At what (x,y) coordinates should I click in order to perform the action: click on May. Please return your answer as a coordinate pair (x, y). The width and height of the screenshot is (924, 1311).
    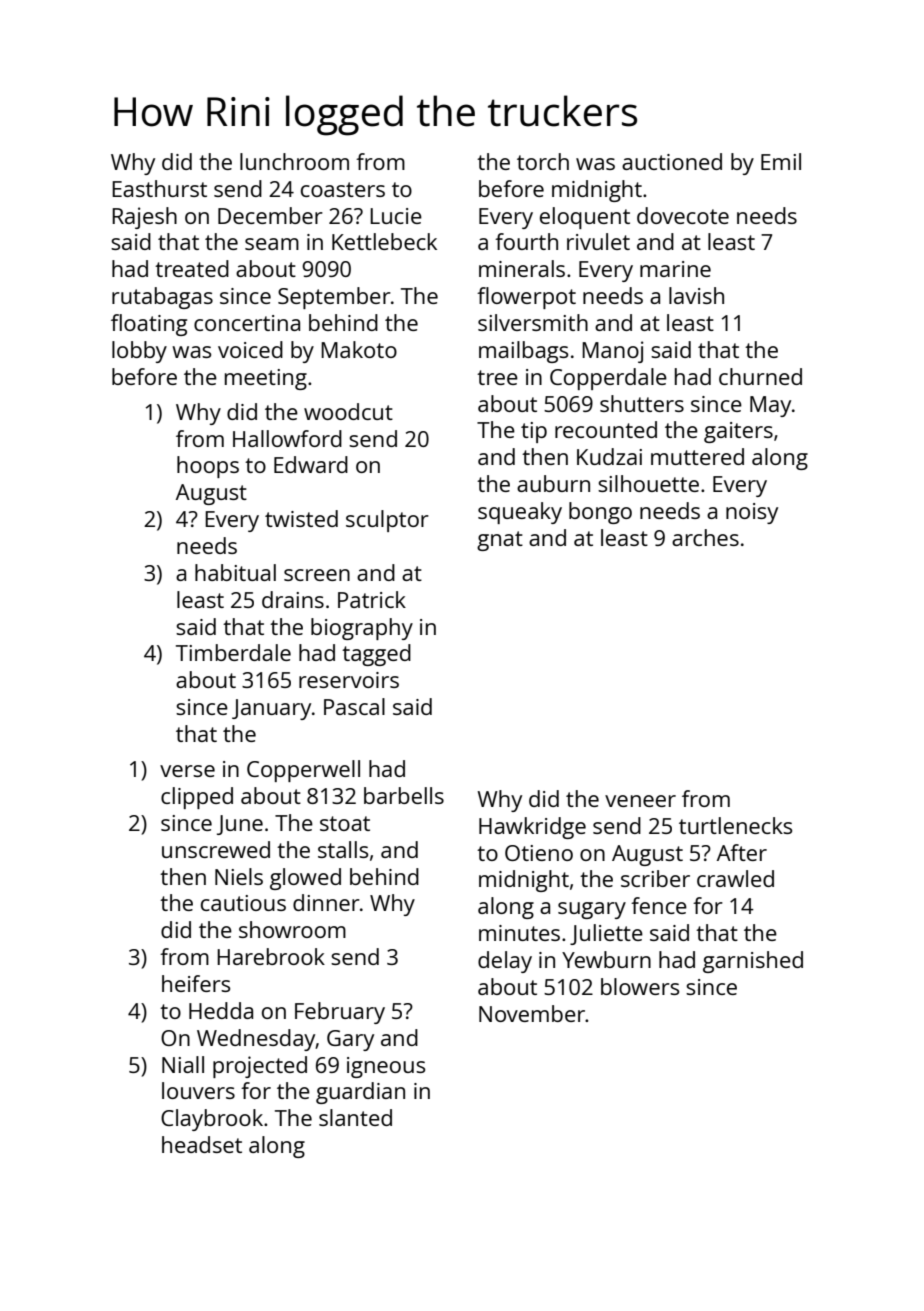
    Looking at the image, I should click on (770, 406).
